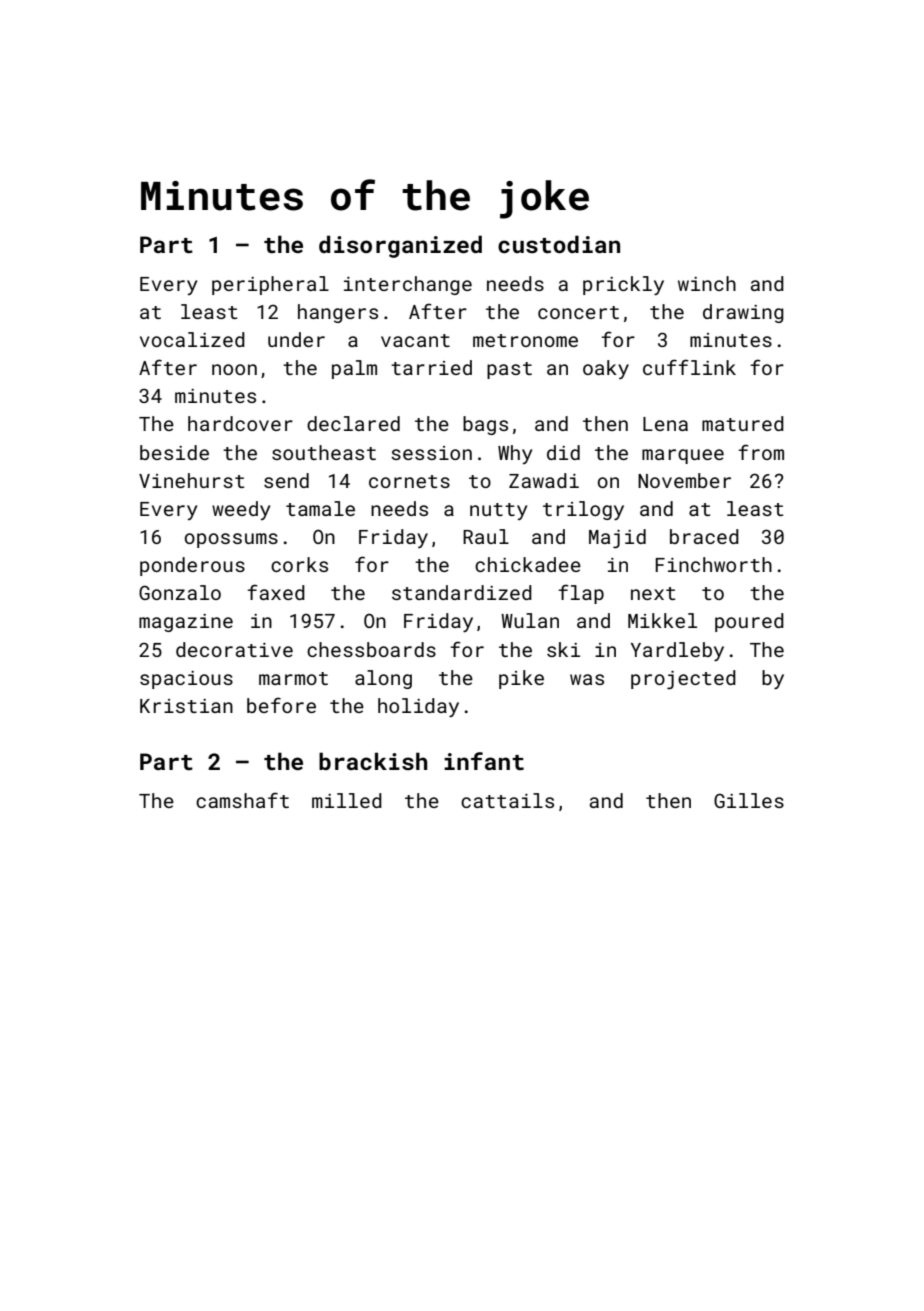  Describe the element at coordinates (559, 244) in the page. I see `custodian` at that location.
